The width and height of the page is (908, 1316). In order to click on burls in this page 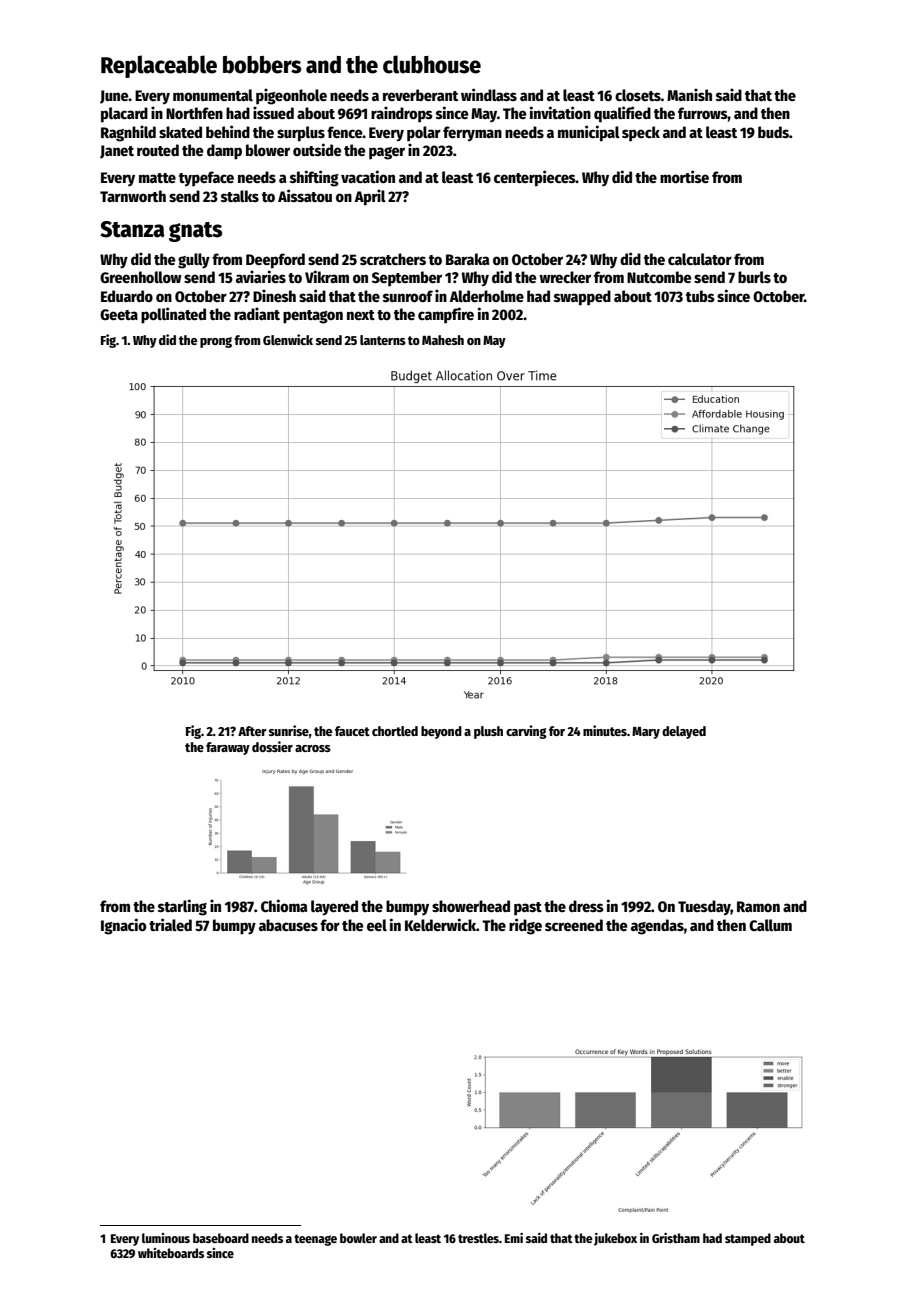, I will do `click(754, 277)`.
